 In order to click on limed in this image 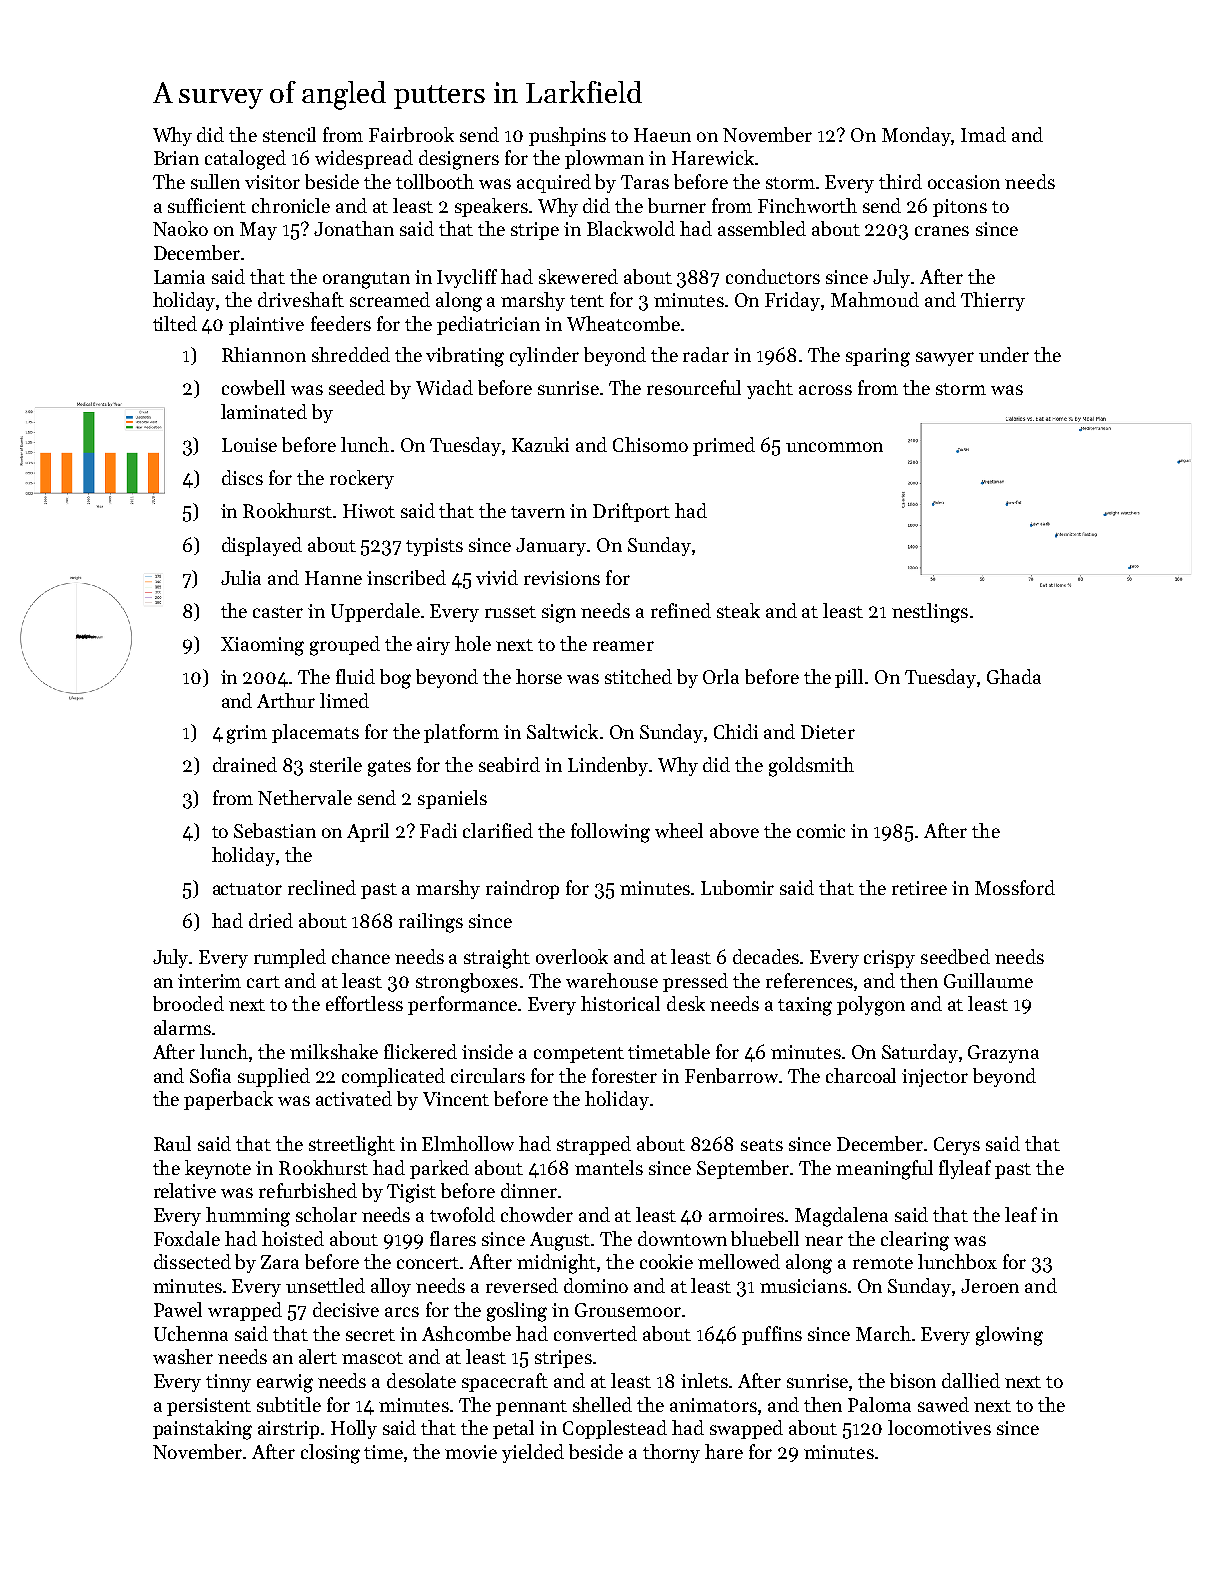, I will do `click(344, 700)`.
